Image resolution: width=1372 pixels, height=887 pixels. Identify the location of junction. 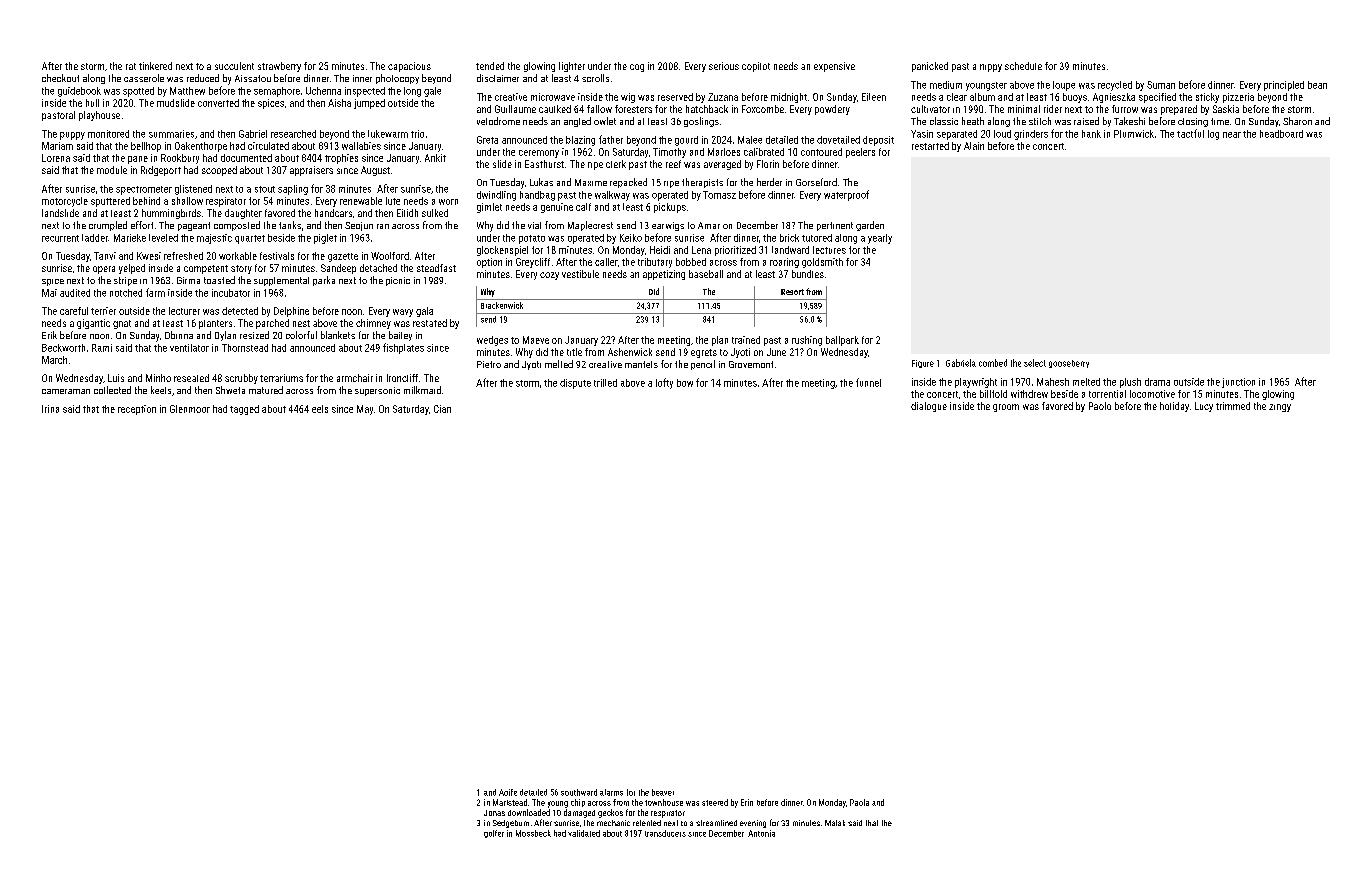
(1238, 383).
